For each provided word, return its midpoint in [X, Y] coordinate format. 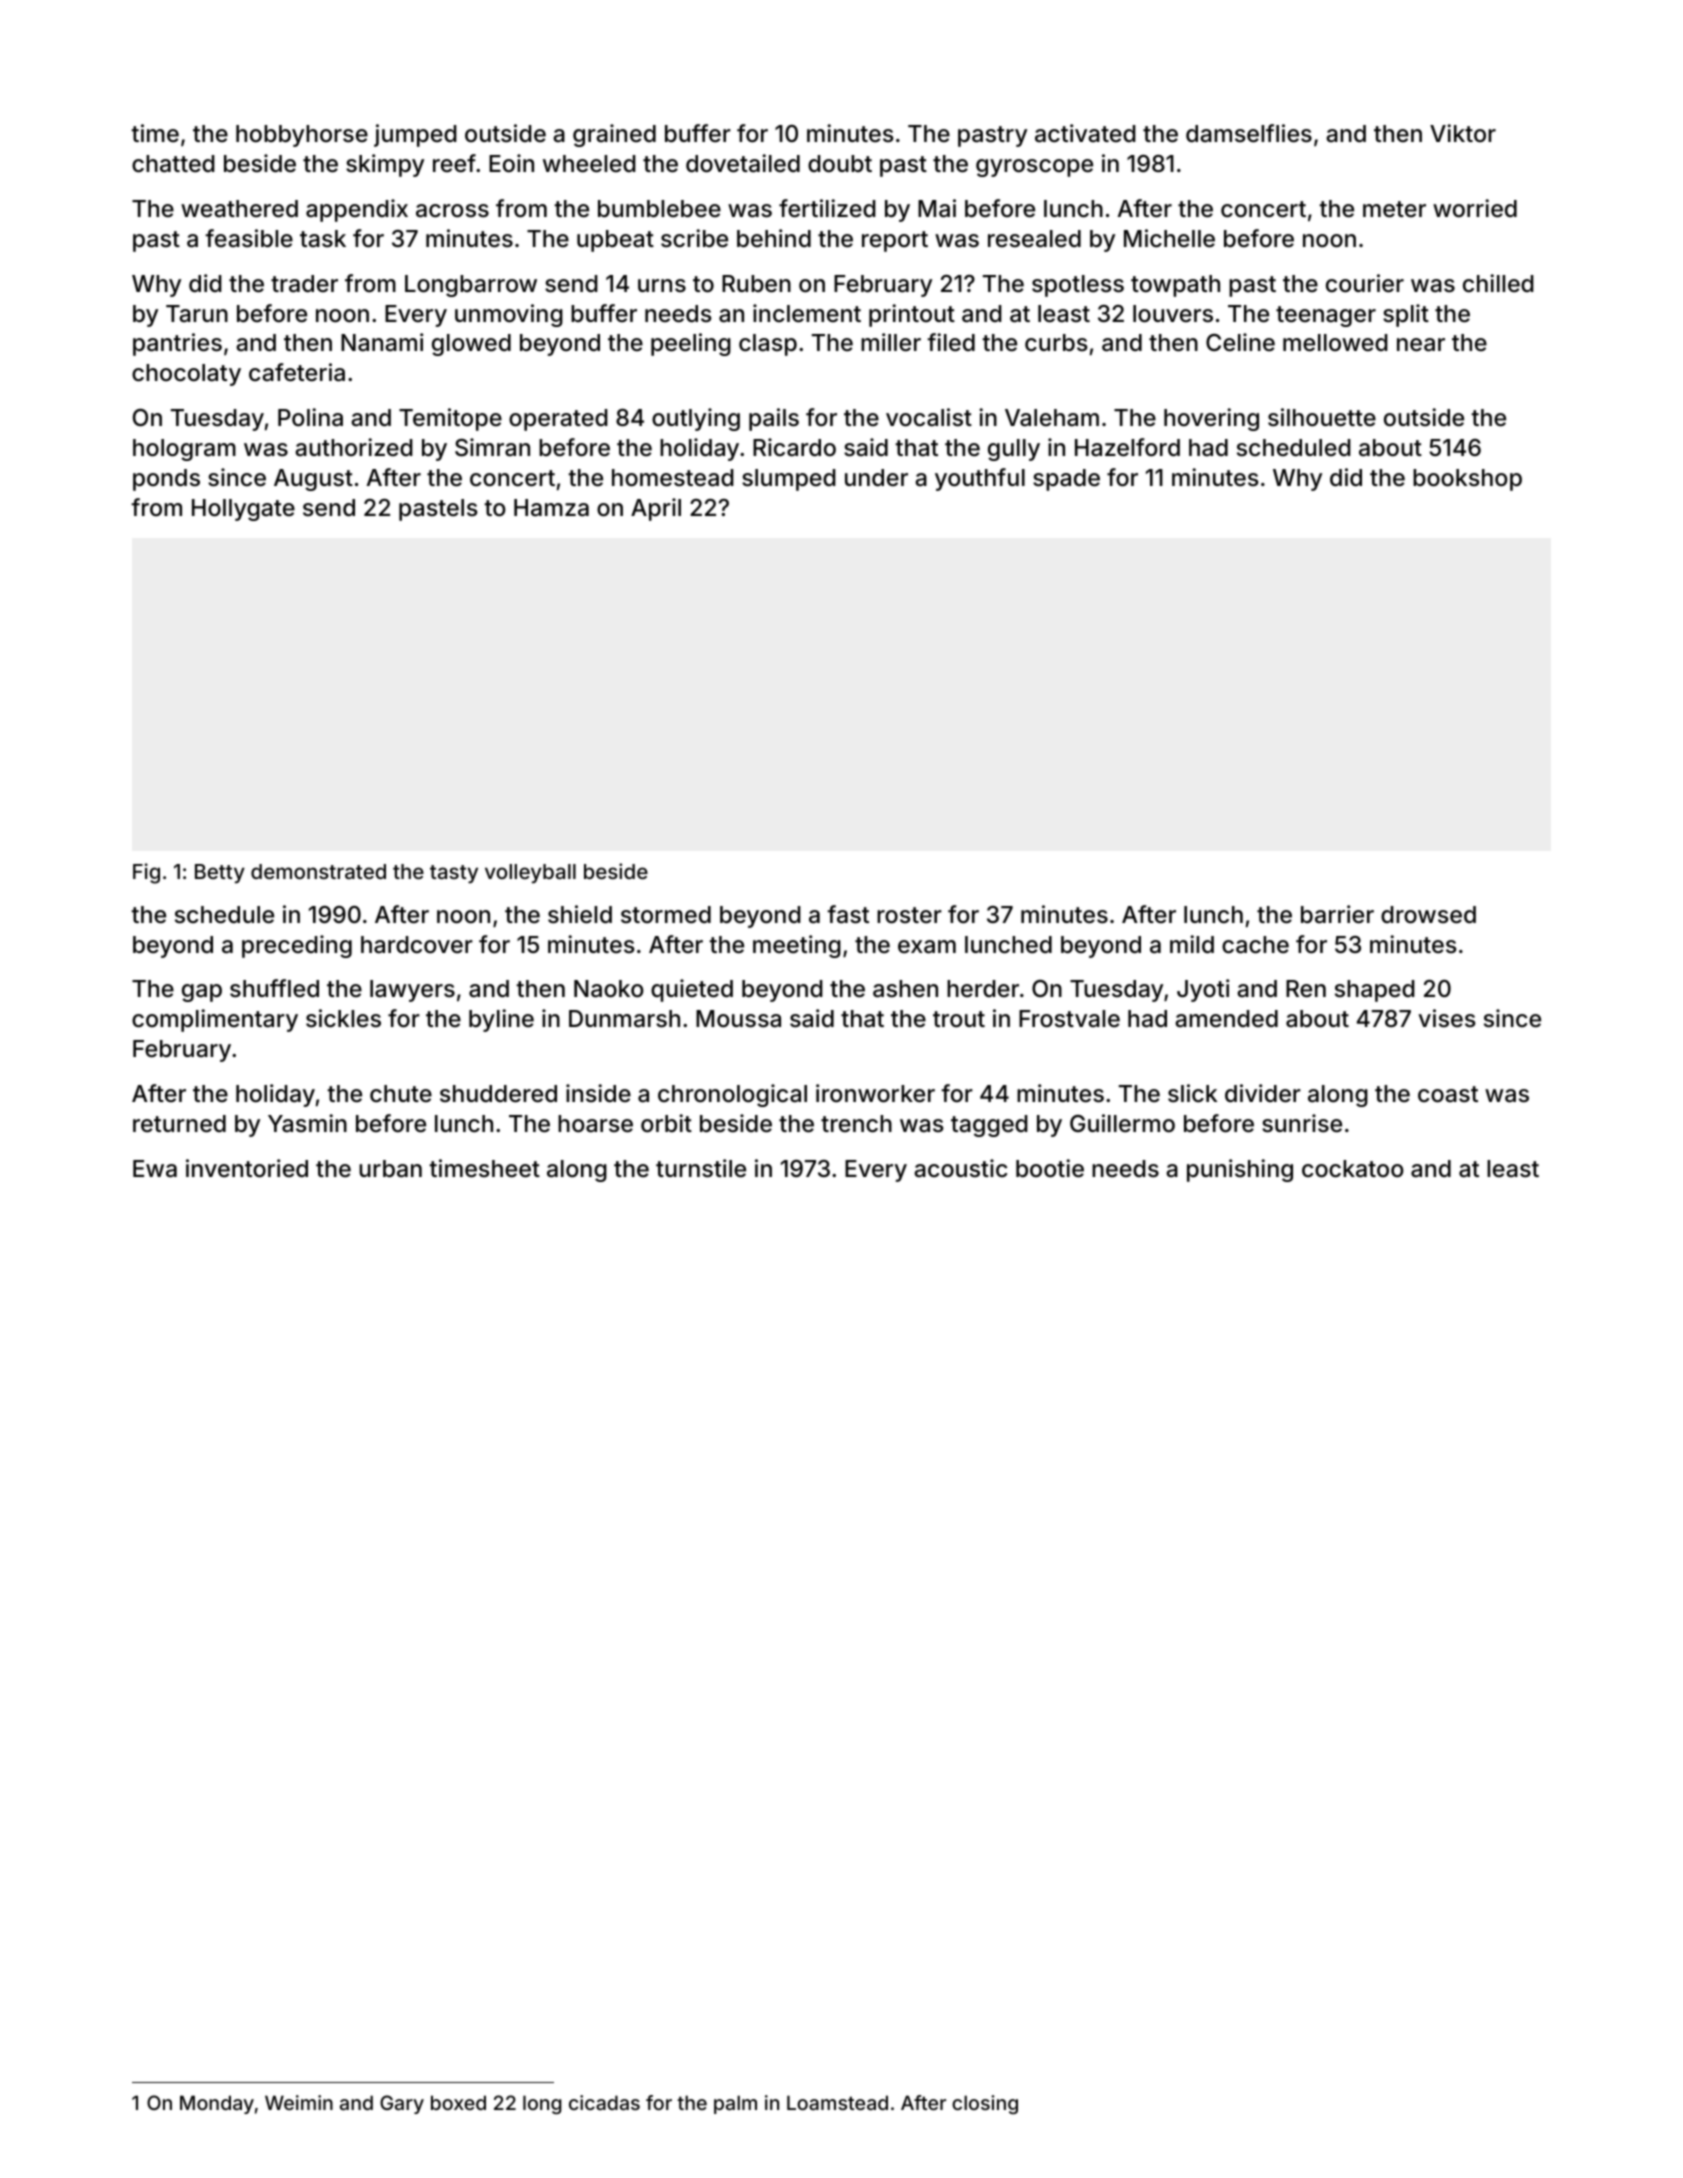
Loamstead [837, 2102]
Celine [1240, 342]
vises [1447, 1018]
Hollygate [243, 510]
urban [390, 1169]
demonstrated [318, 871]
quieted [692, 990]
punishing [1240, 1170]
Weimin [299, 2102]
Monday [217, 2104]
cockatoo [1353, 1169]
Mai [937, 208]
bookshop [1467, 480]
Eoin [511, 163]
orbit [666, 1123]
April [656, 509]
